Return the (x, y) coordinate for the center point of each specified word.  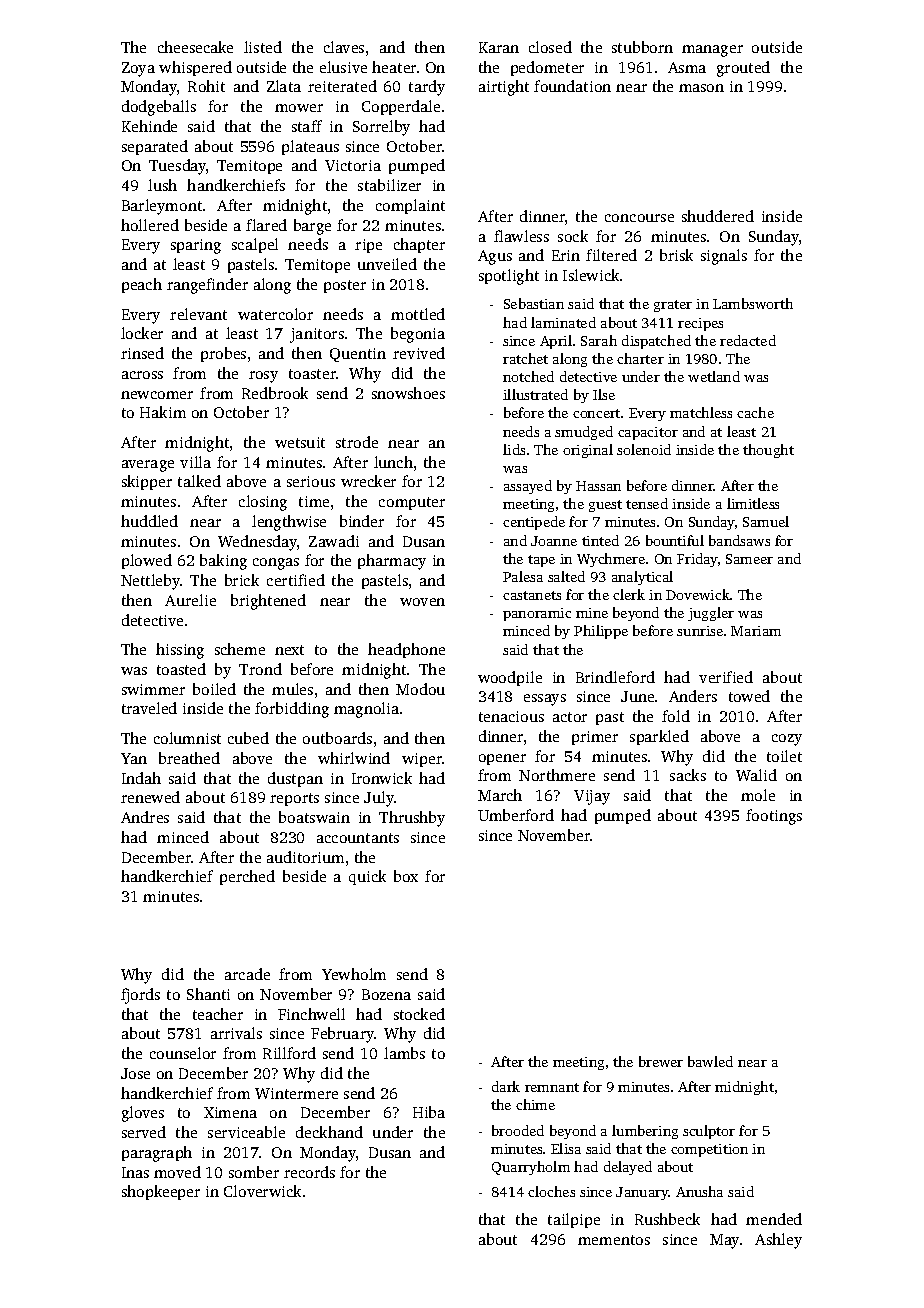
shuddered (718, 216)
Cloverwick (262, 1191)
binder (362, 521)
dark (506, 1086)
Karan (499, 47)
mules (292, 689)
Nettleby (150, 582)
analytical (642, 578)
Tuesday (178, 167)
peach (142, 285)
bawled (710, 1061)
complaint (410, 206)
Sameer (749, 559)
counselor (183, 1053)
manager (712, 51)
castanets (532, 595)
